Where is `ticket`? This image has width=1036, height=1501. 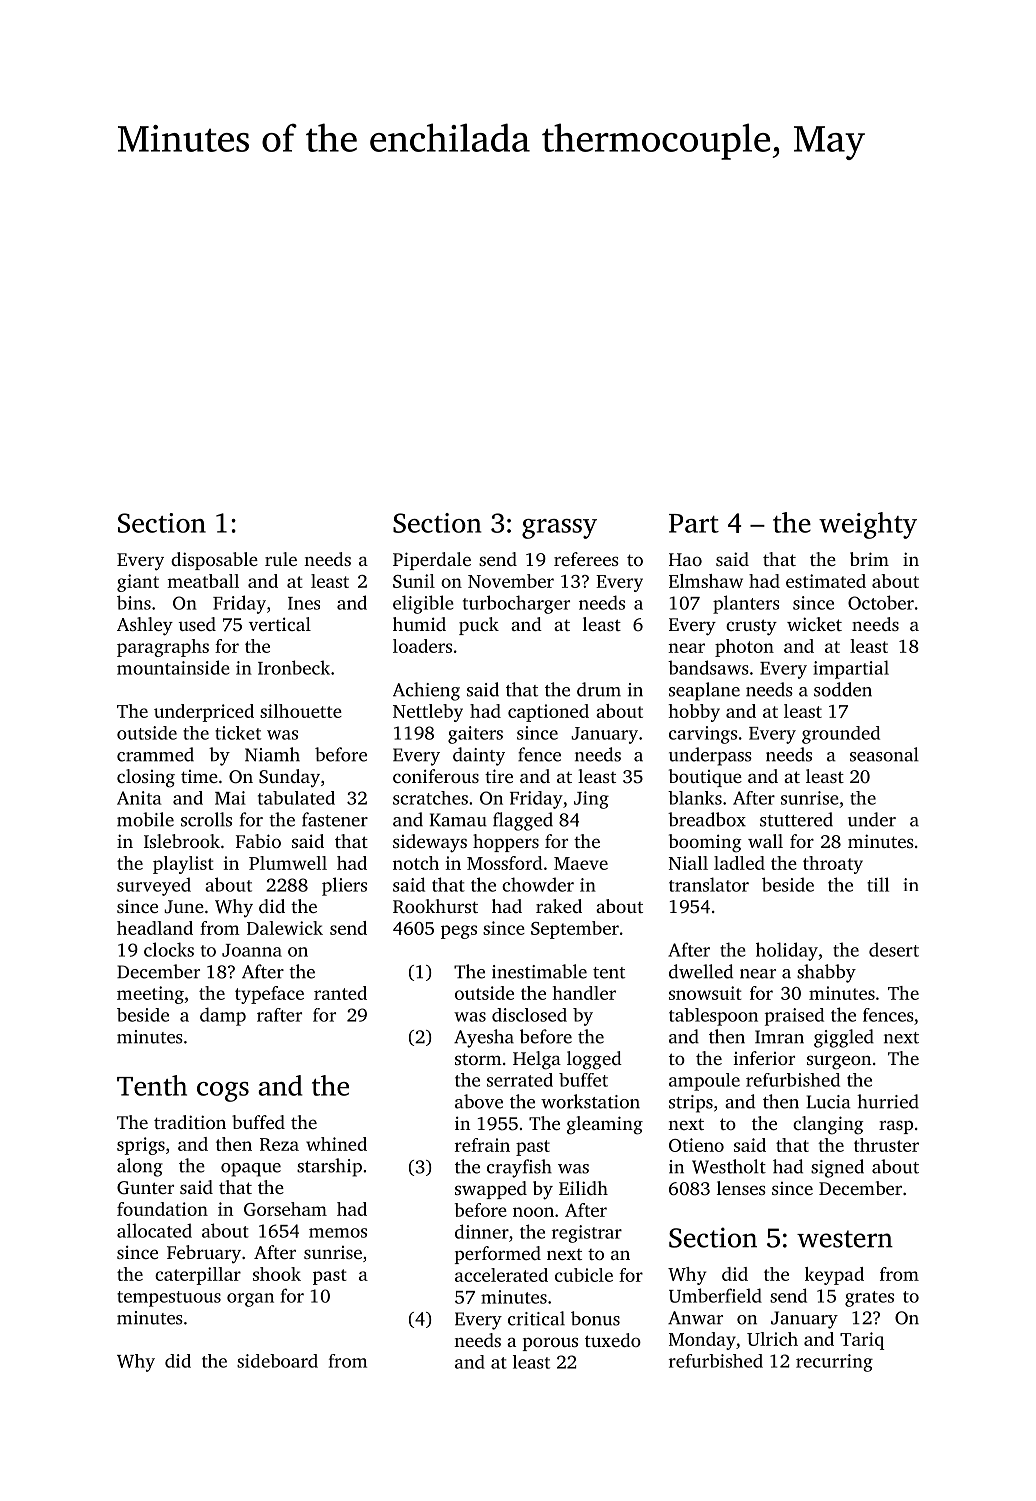
ticket is located at coordinates (238, 733).
